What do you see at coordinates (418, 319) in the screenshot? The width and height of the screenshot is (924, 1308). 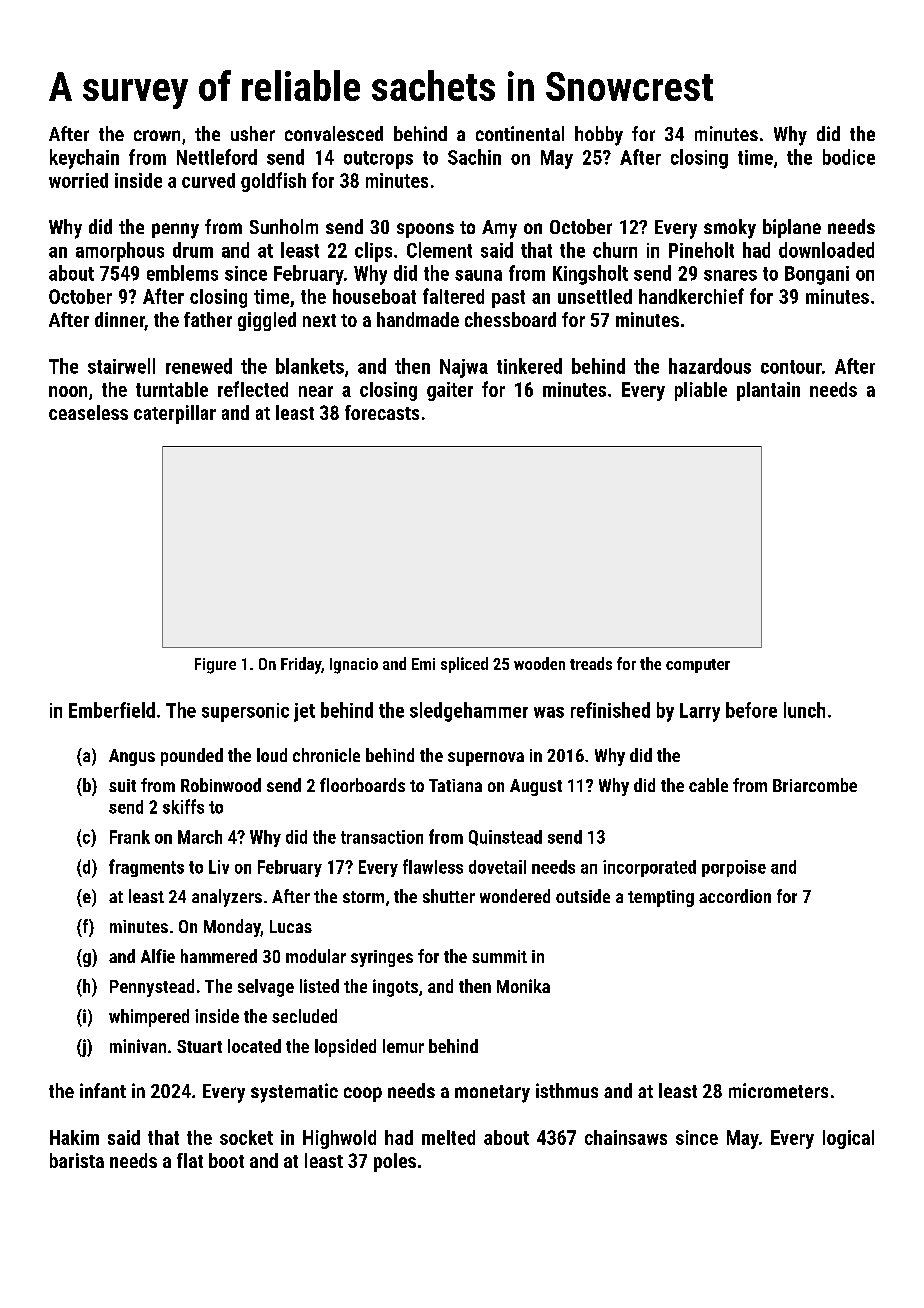 I see `handmade` at bounding box center [418, 319].
